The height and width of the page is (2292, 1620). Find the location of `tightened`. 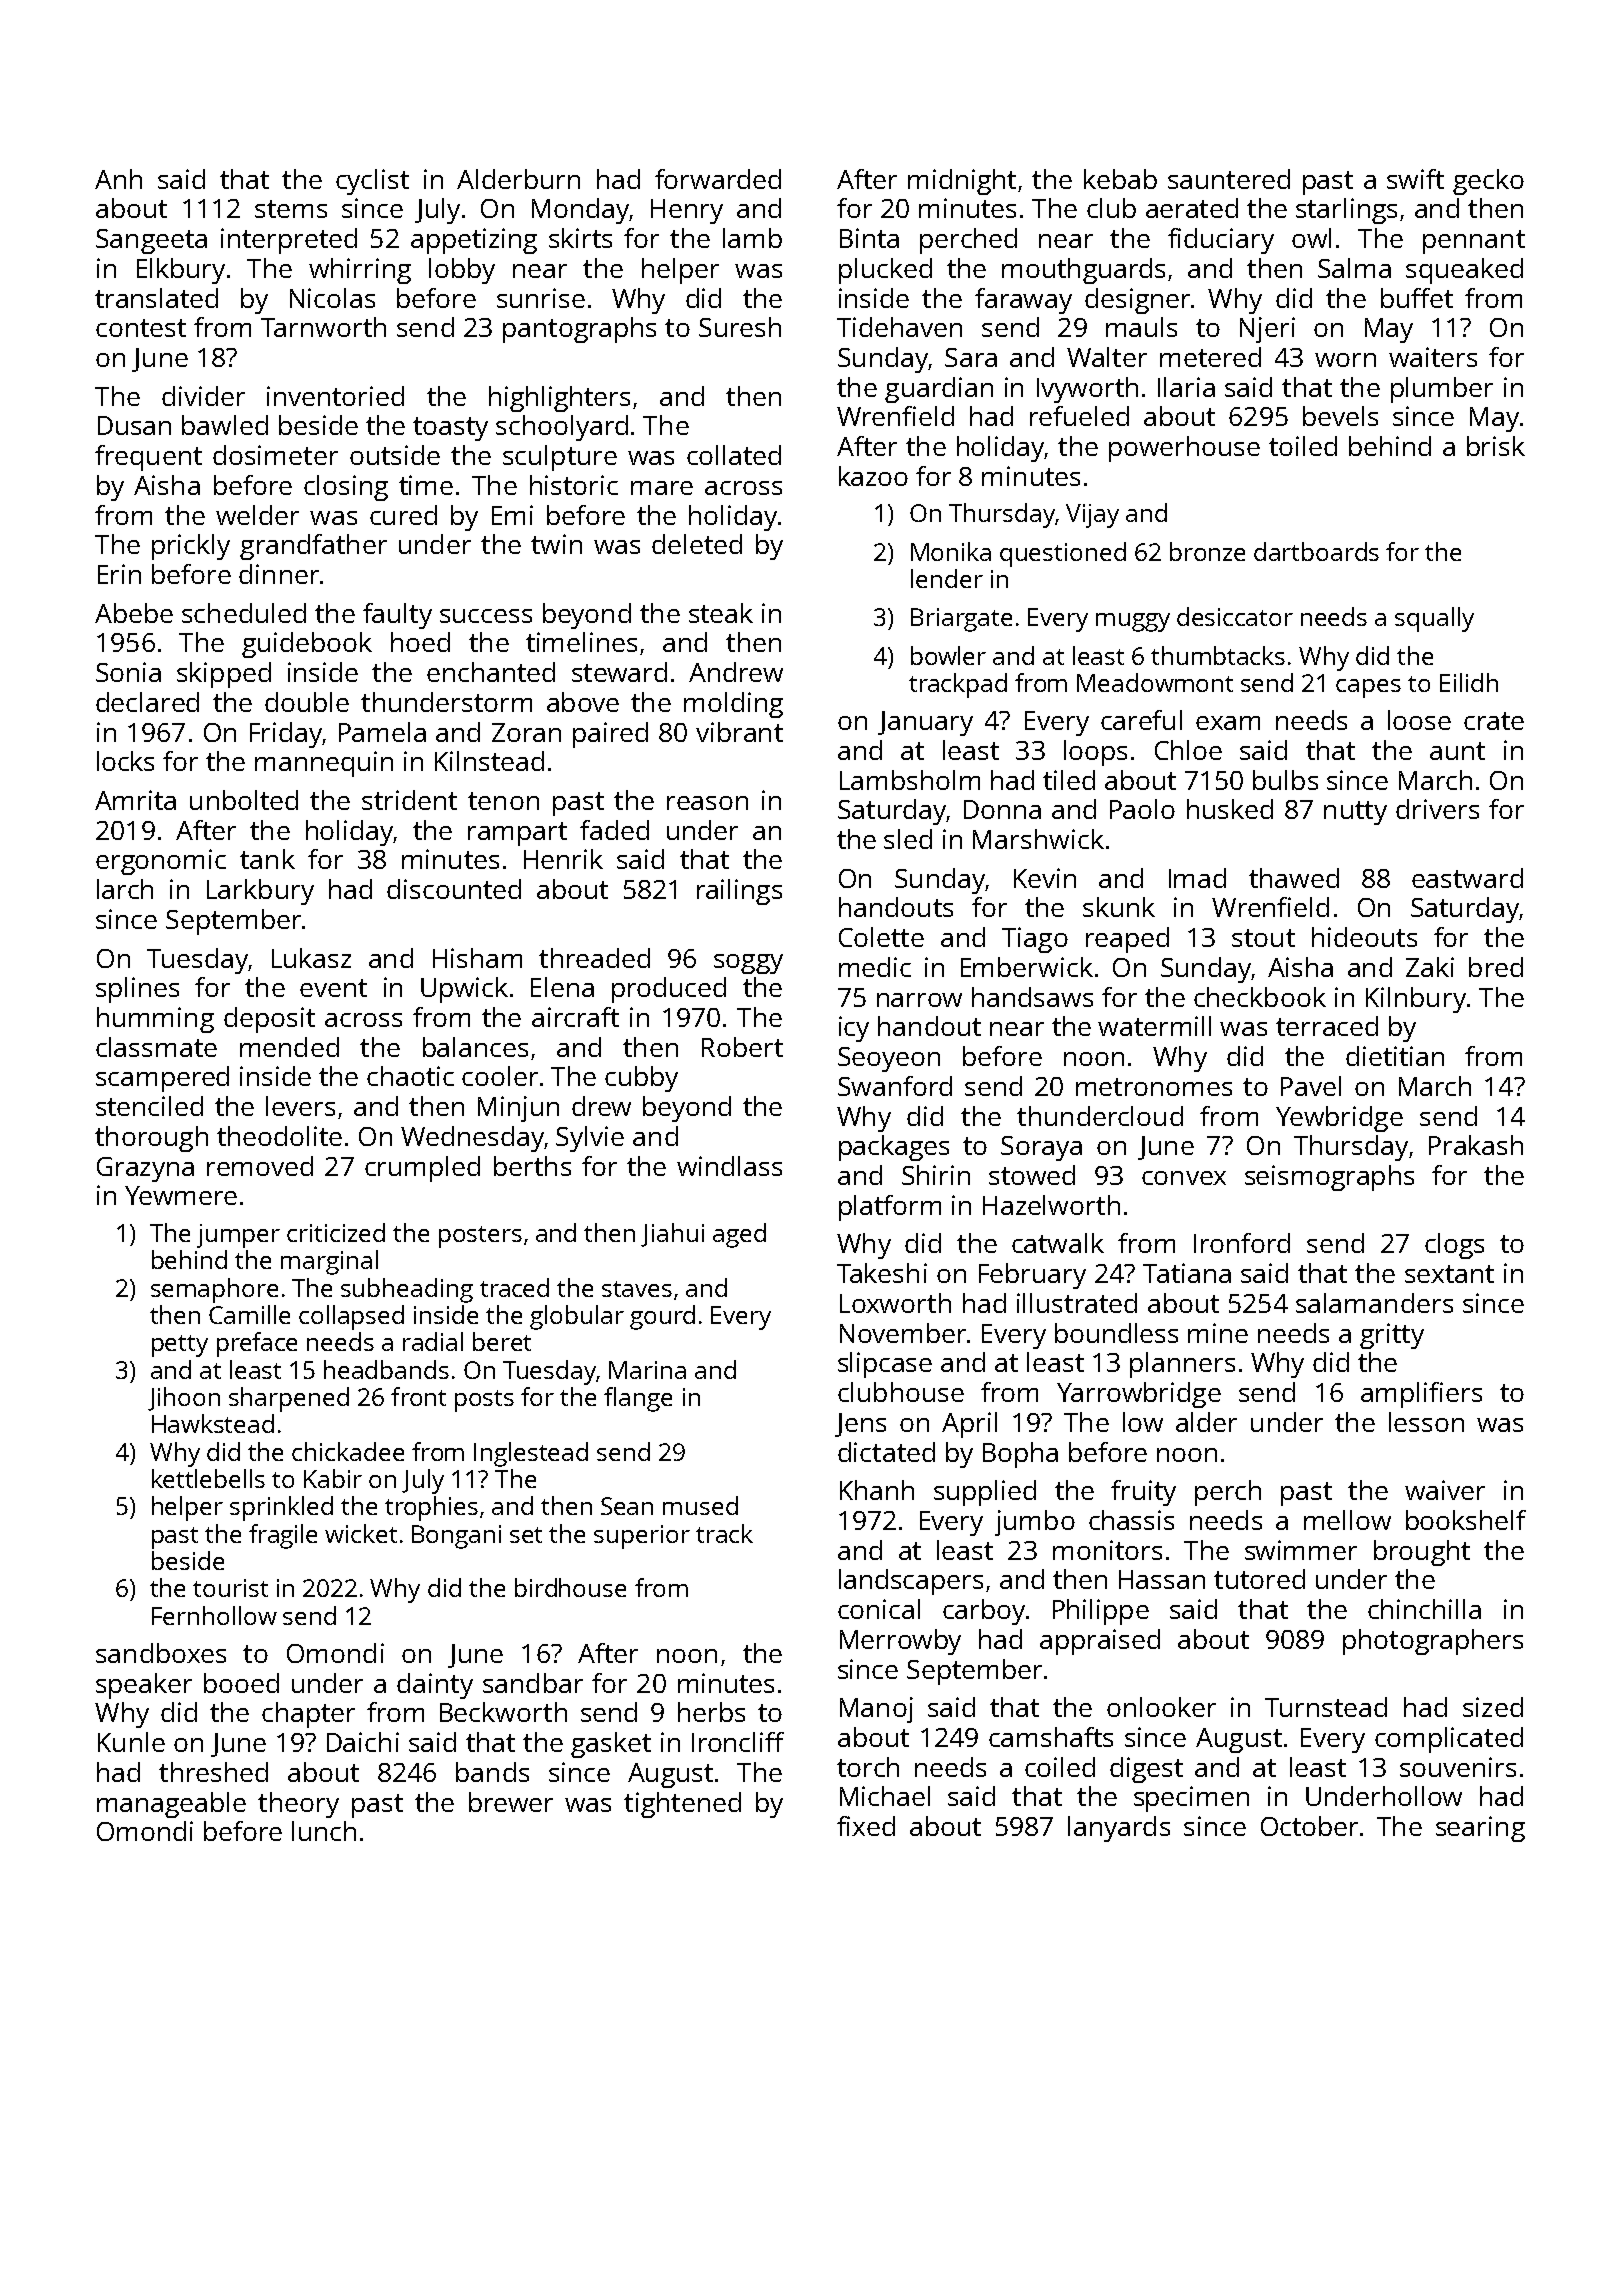

tightened is located at coordinates (682, 1805).
